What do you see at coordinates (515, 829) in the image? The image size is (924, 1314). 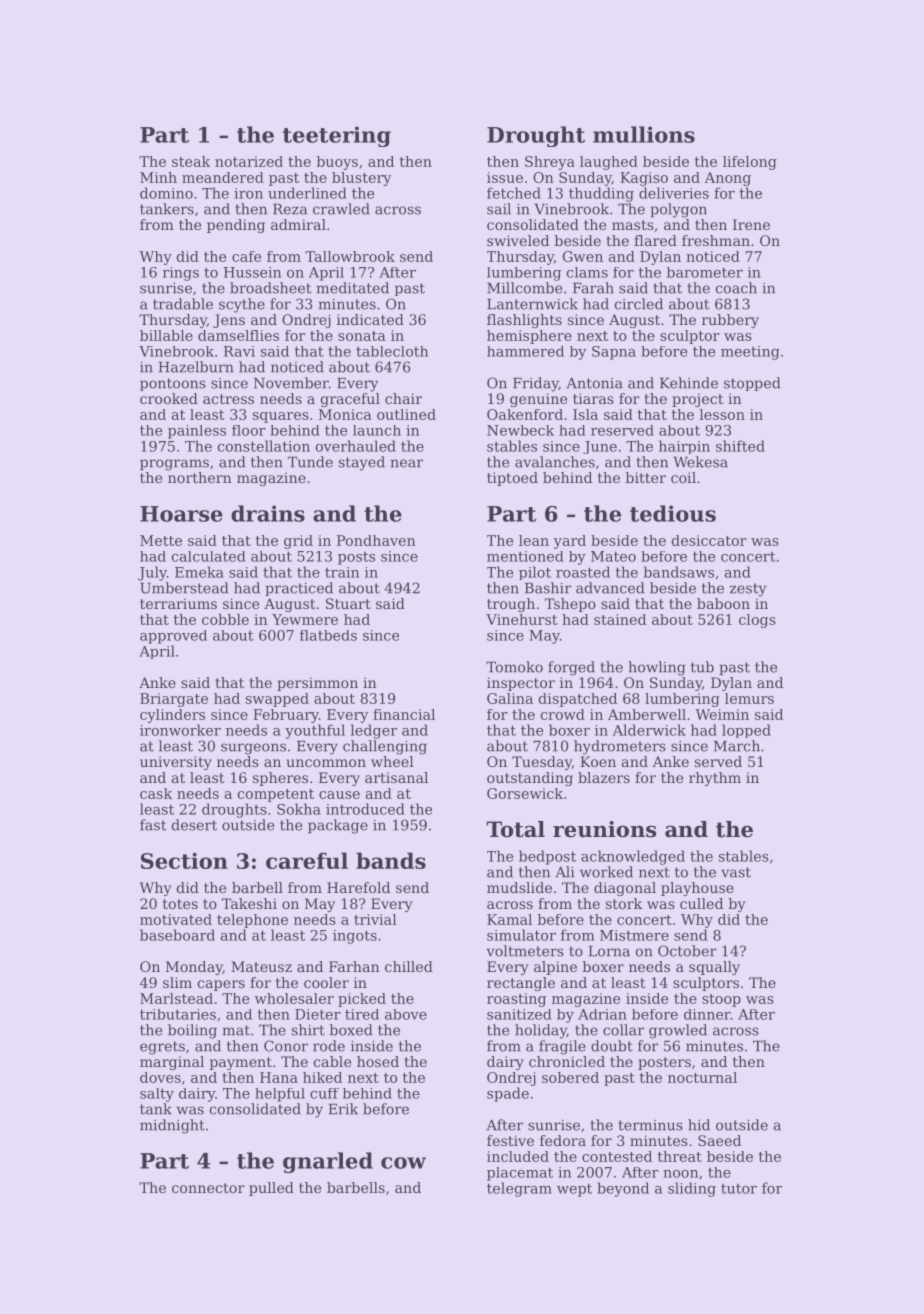 I see `Total` at bounding box center [515, 829].
